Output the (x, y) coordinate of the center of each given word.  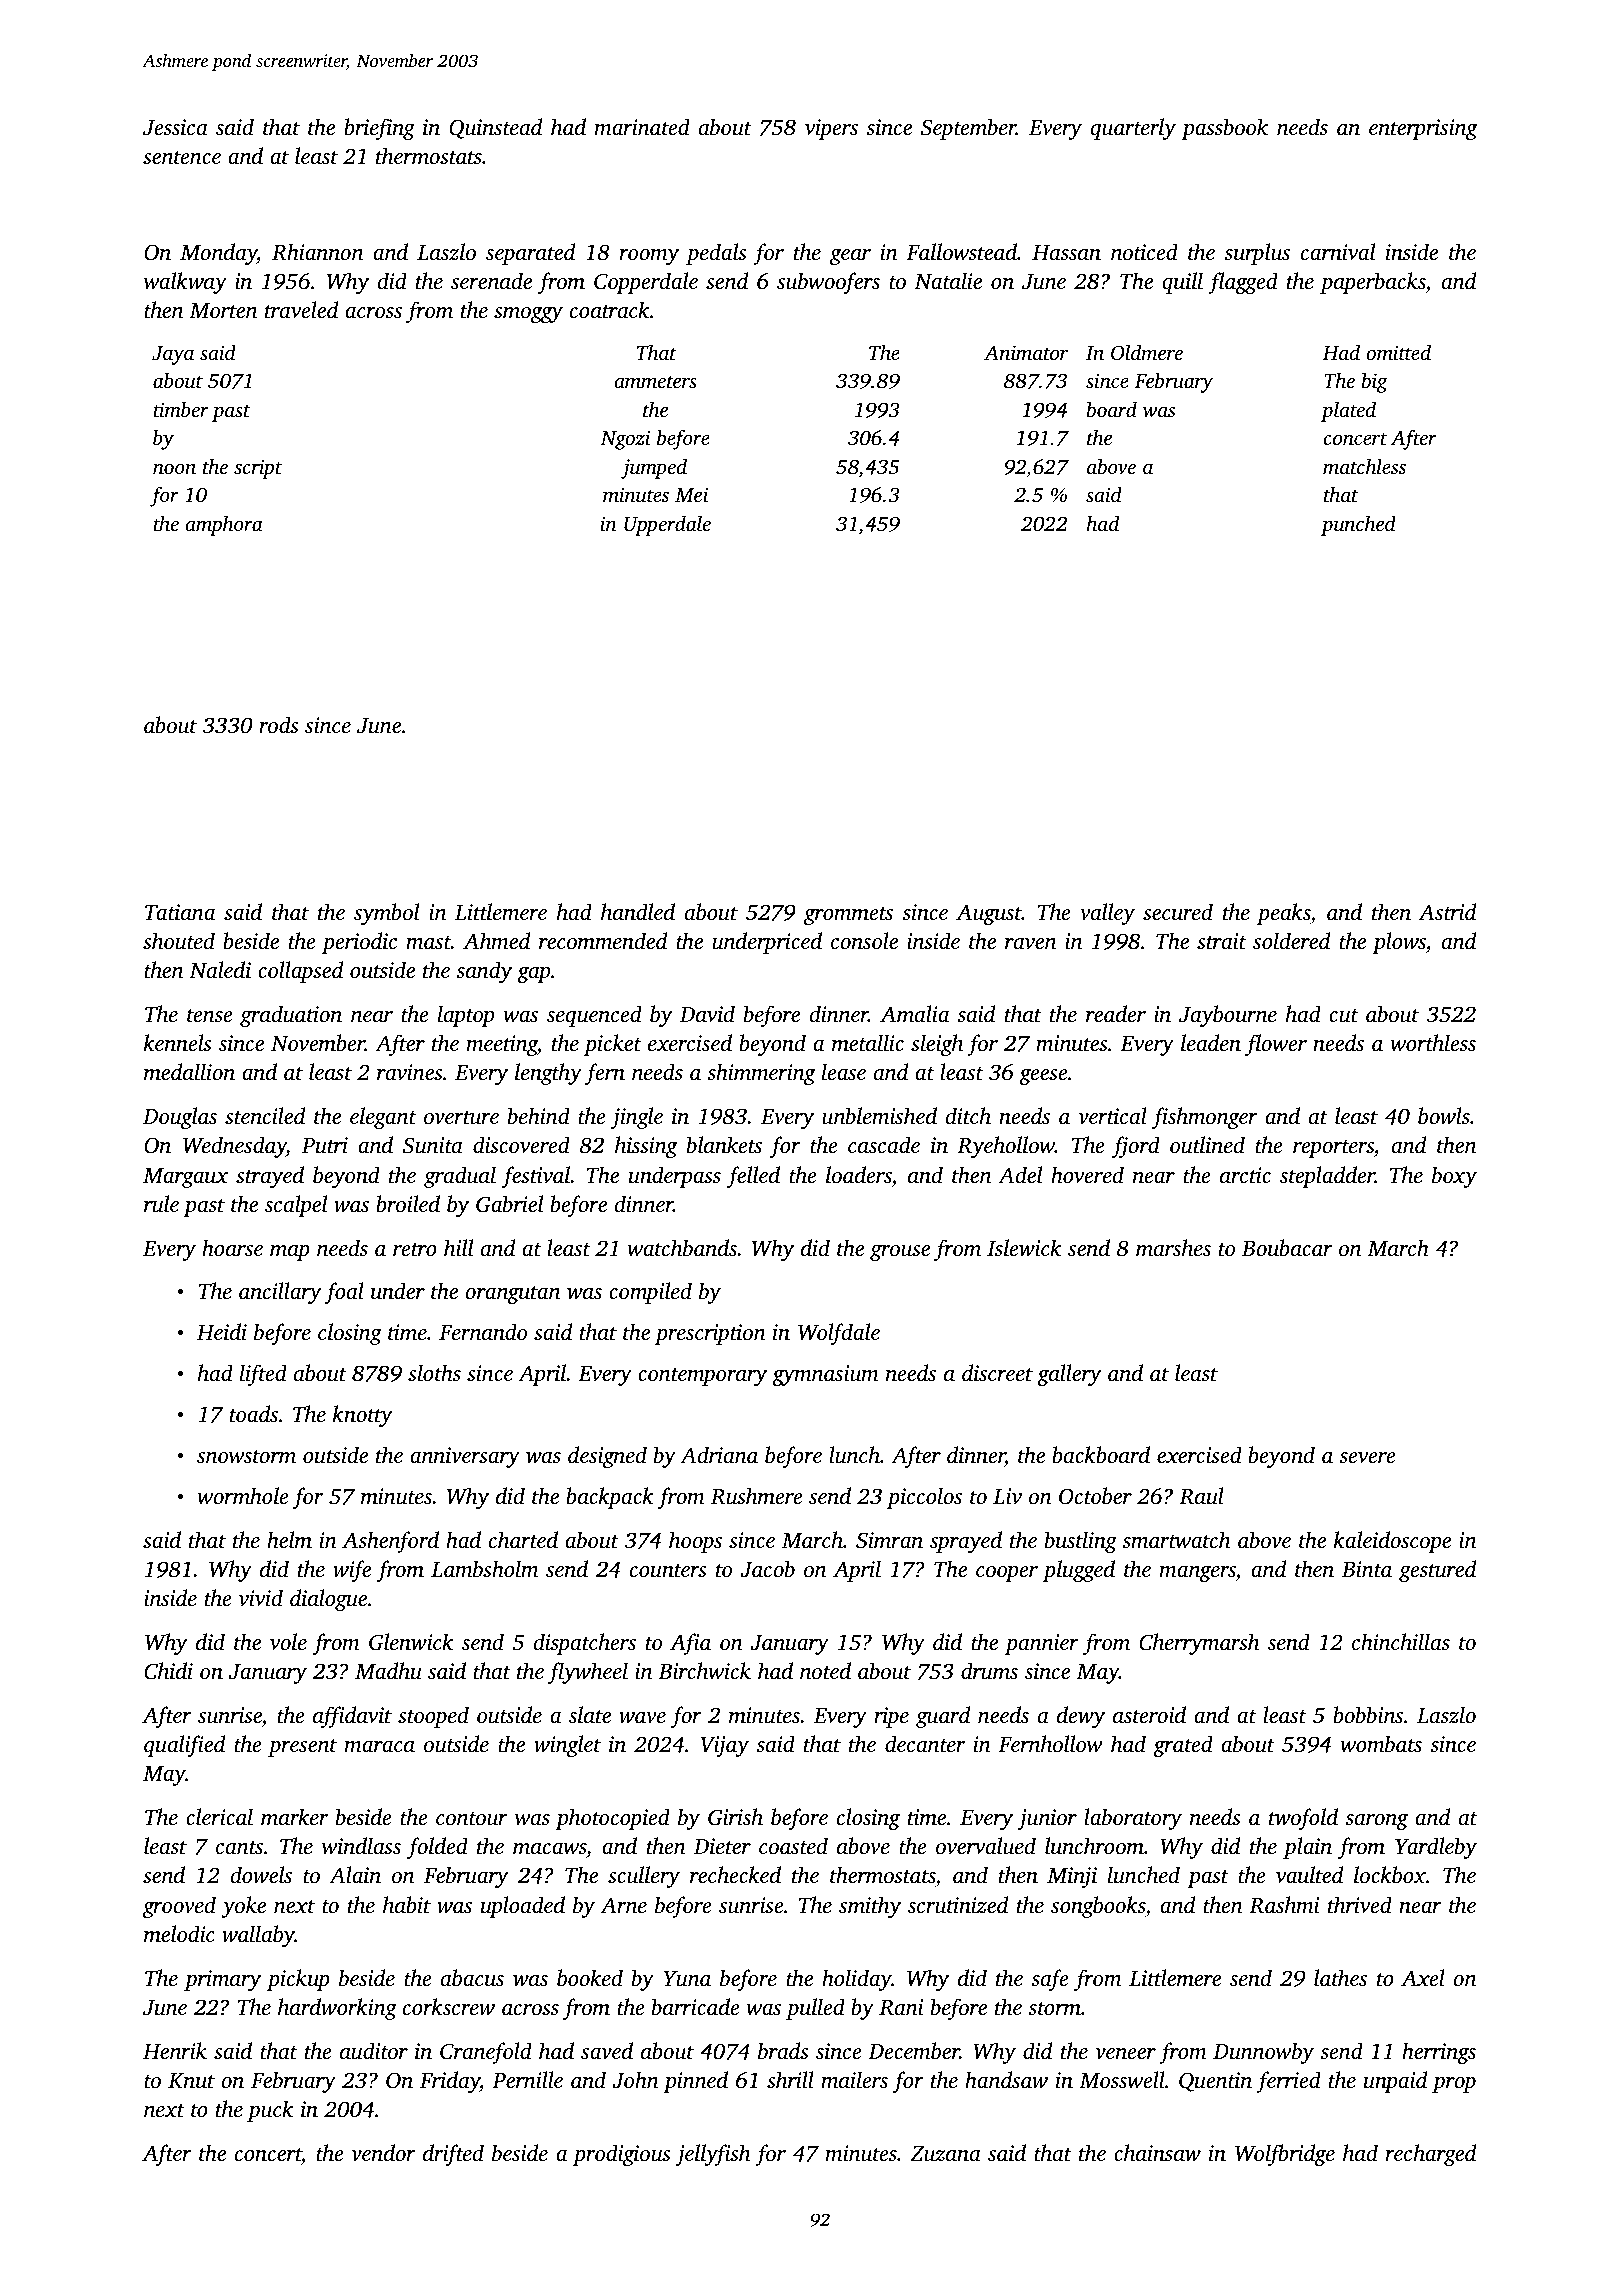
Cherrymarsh (1199, 1644)
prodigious (622, 2155)
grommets (848, 916)
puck (270, 2111)
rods (279, 724)
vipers (831, 129)
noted (825, 1670)
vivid (261, 1597)
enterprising (1423, 129)
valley (1107, 914)
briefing (379, 129)
